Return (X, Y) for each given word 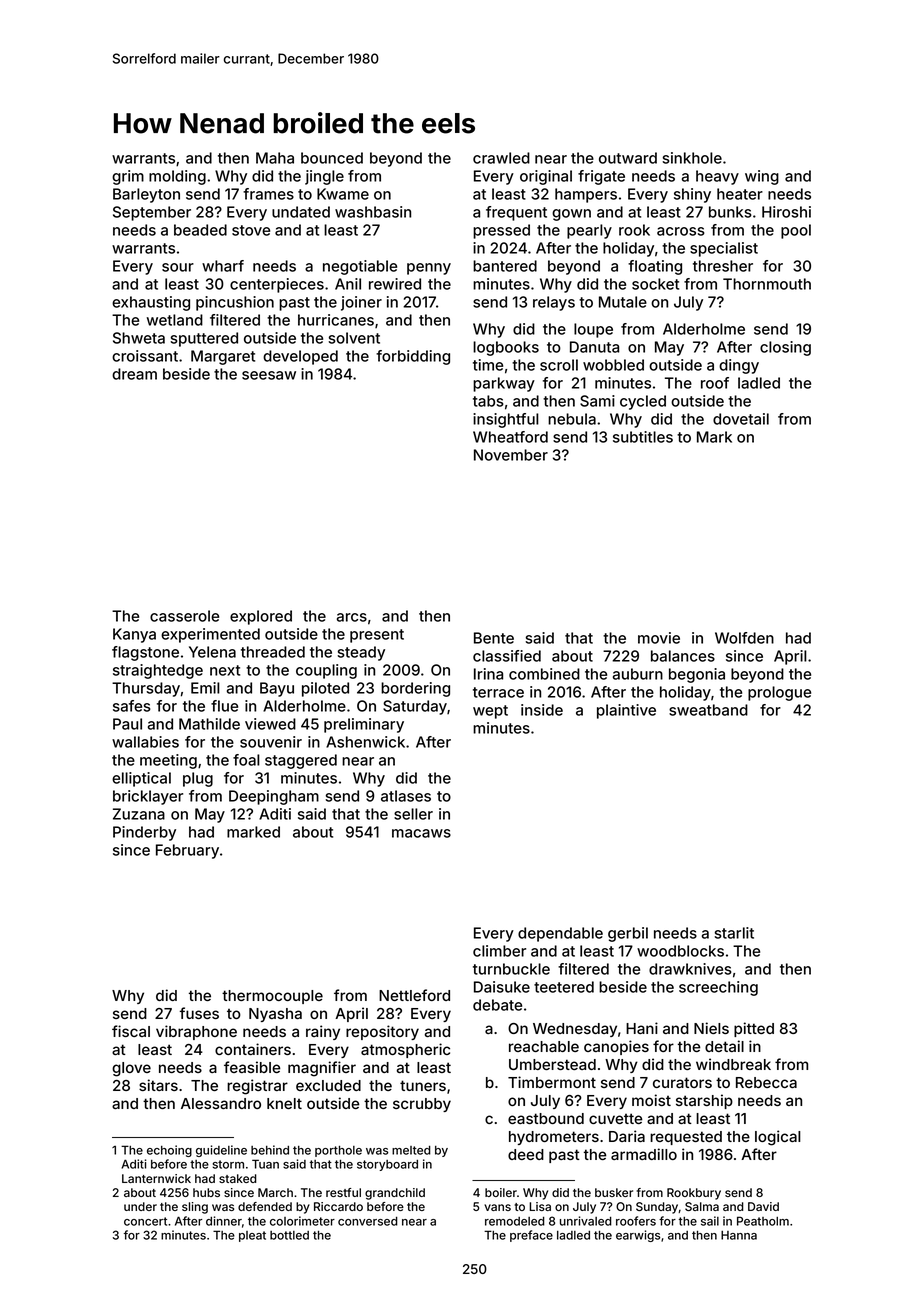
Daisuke (502, 987)
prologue (779, 693)
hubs (206, 1192)
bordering (415, 689)
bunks (730, 212)
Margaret (223, 357)
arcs (352, 617)
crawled (501, 158)
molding (177, 177)
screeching (718, 988)
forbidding (413, 357)
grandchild (395, 1194)
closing (785, 348)
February (187, 851)
